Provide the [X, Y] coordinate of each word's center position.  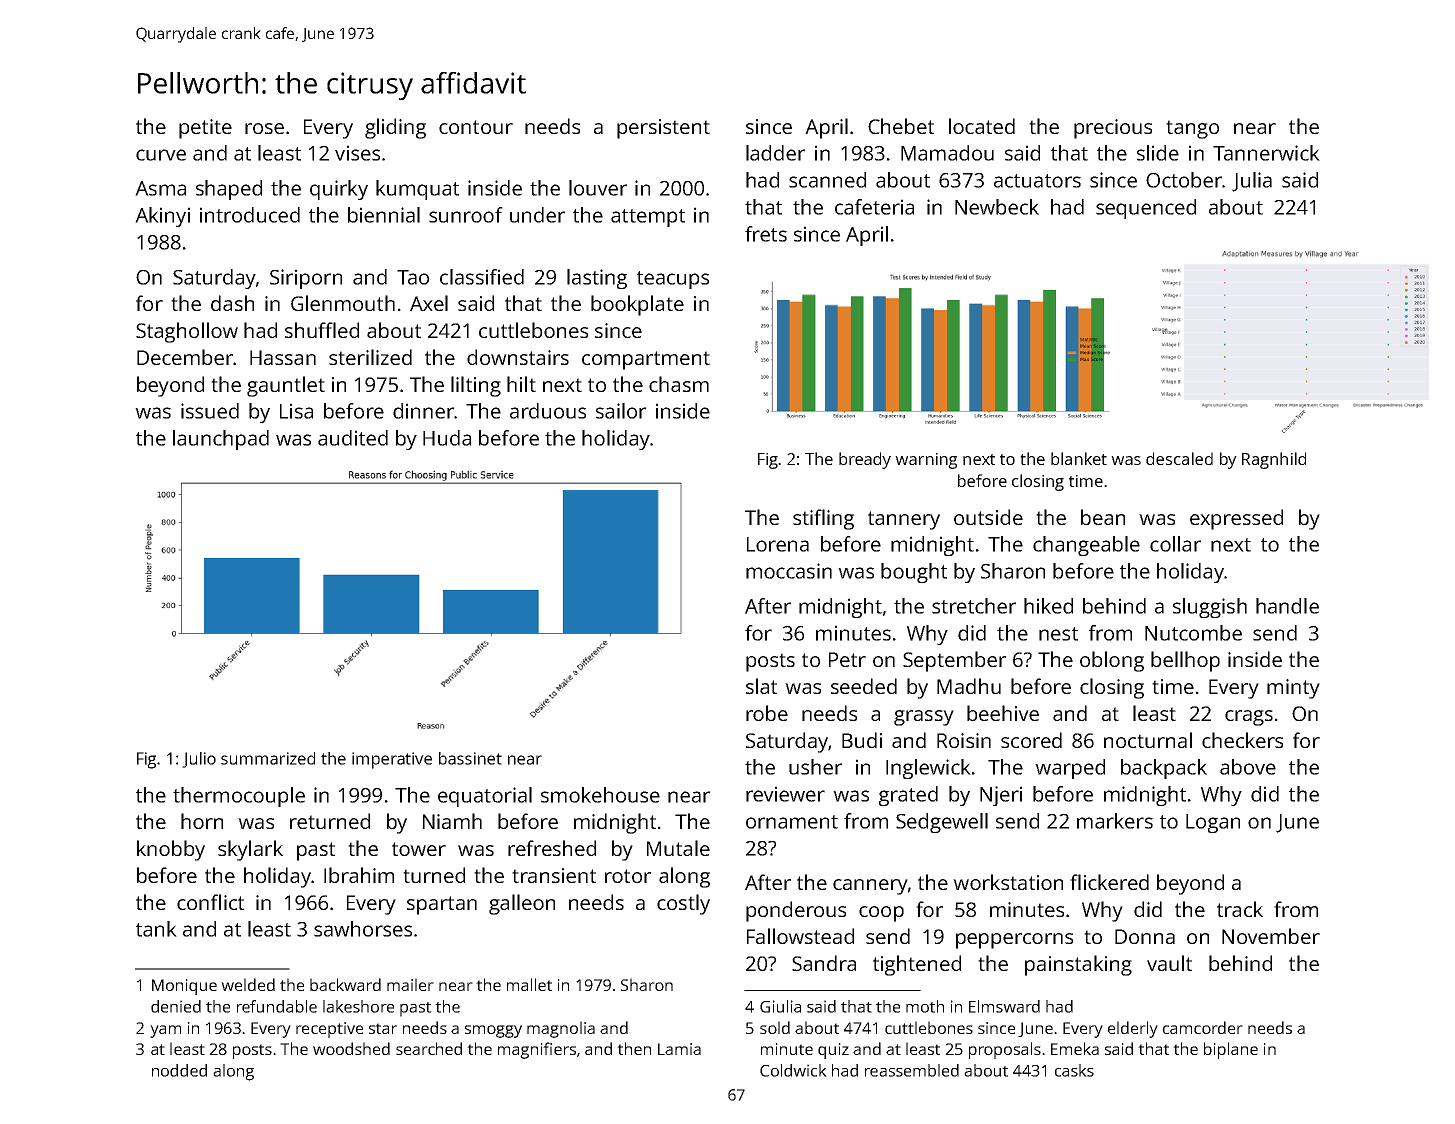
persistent [663, 129]
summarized [268, 758]
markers [1115, 821]
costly [683, 904]
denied [176, 1006]
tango [1192, 129]
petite [205, 129]
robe [767, 713]
